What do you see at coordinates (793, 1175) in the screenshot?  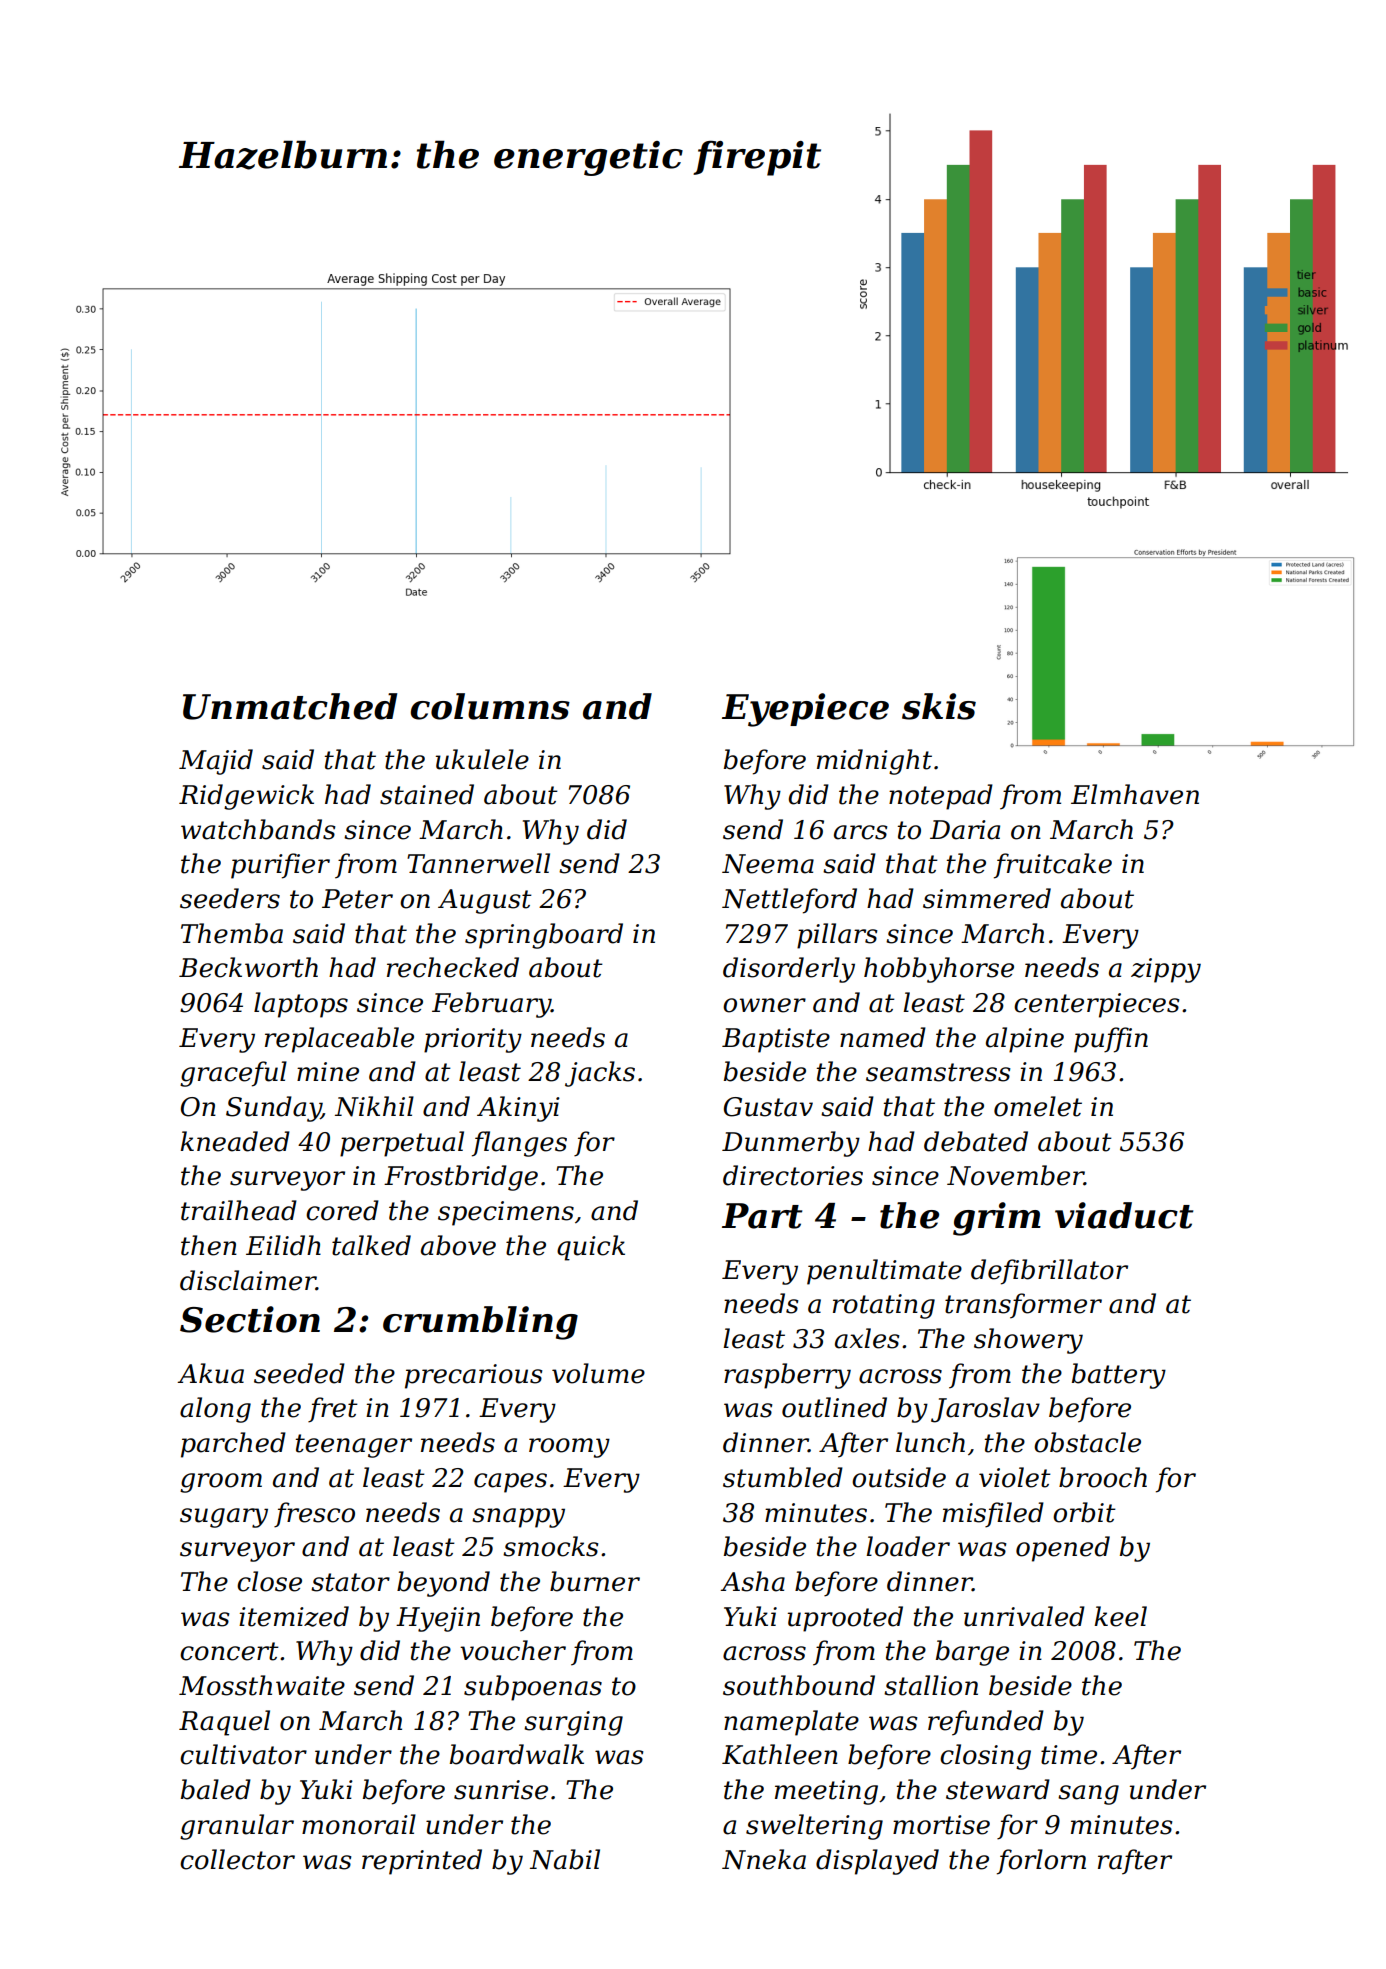 I see `directories` at bounding box center [793, 1175].
